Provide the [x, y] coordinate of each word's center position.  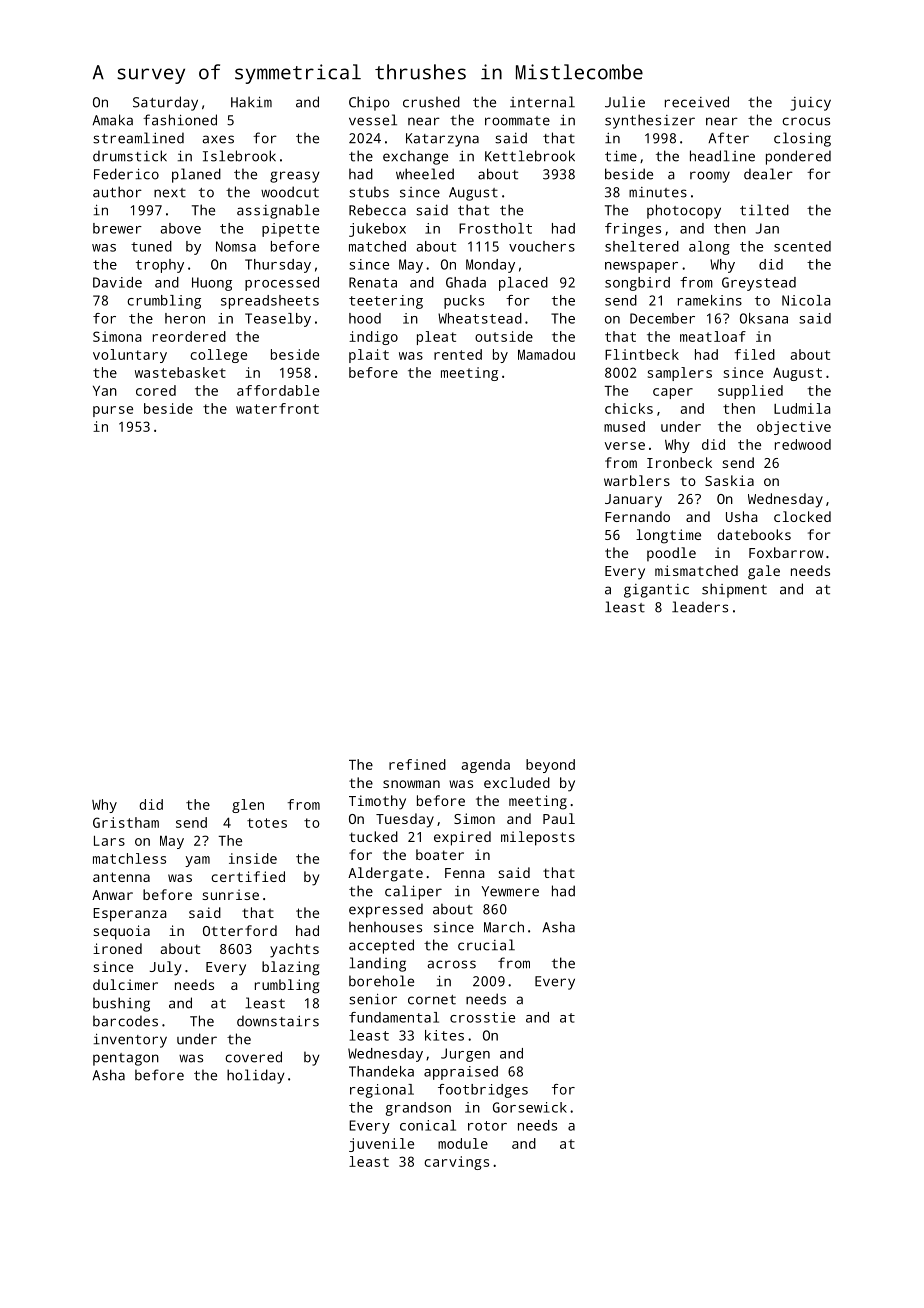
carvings [456, 1163]
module [463, 1143]
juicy [811, 104]
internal [542, 102]
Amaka [112, 120]
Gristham [126, 822]
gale [764, 572]
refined [417, 764]
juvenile [381, 1145]
